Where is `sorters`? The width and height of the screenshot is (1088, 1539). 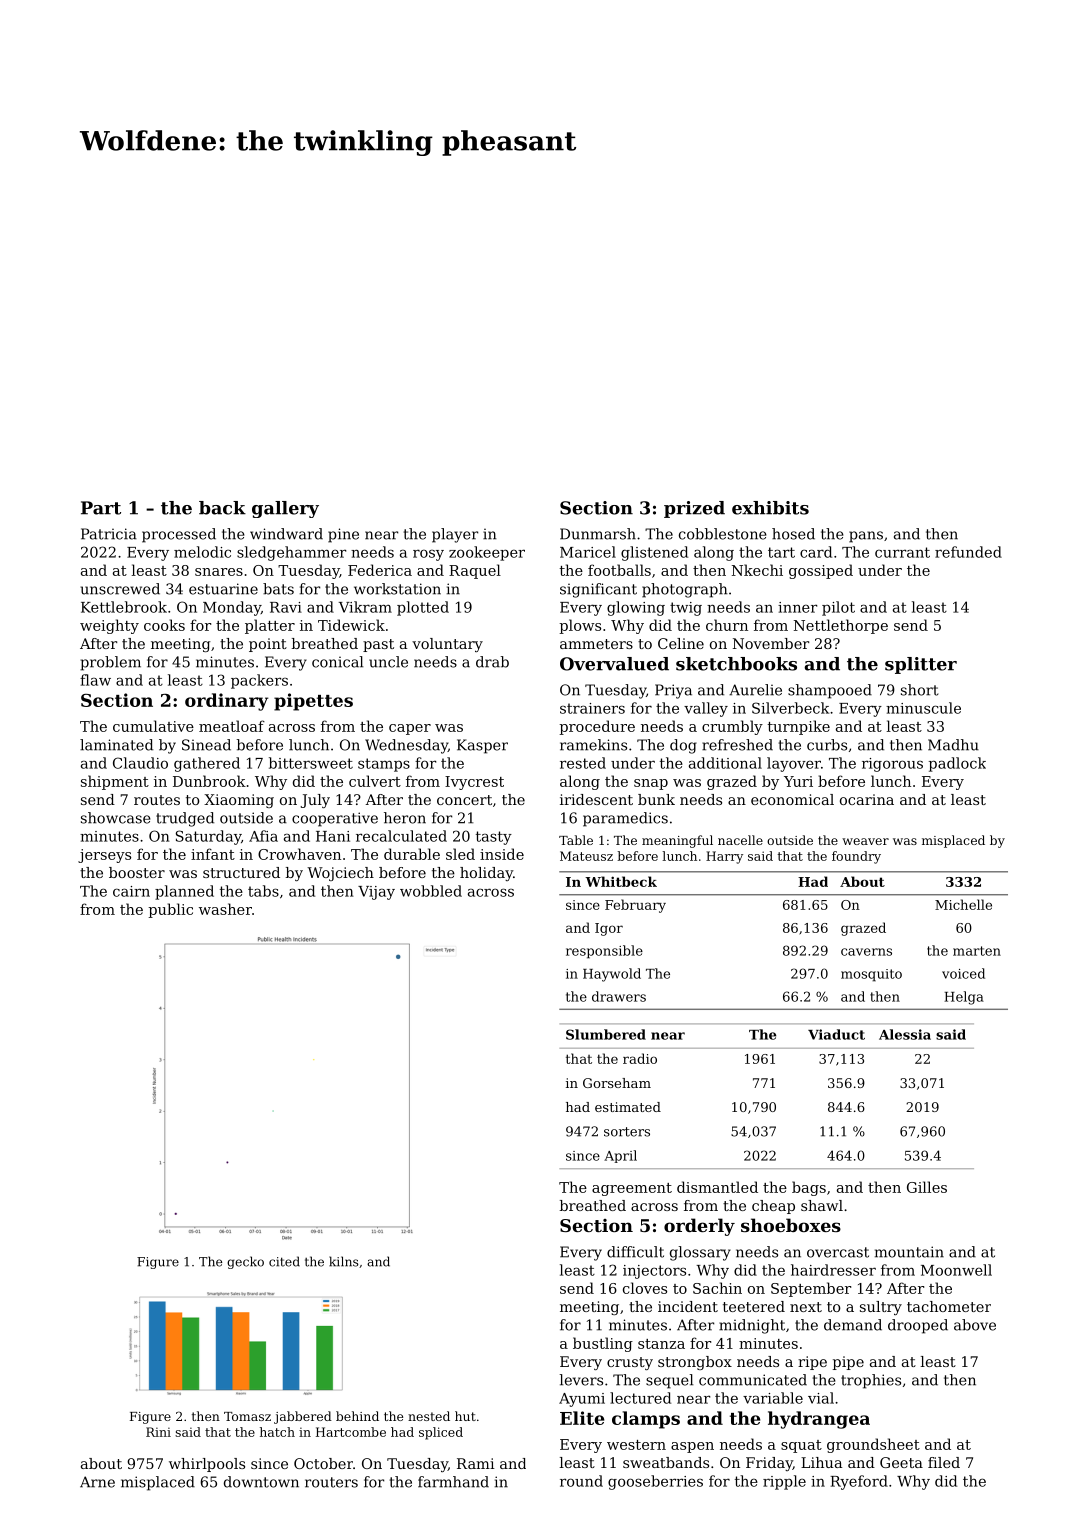
sorters is located at coordinates (627, 1132).
